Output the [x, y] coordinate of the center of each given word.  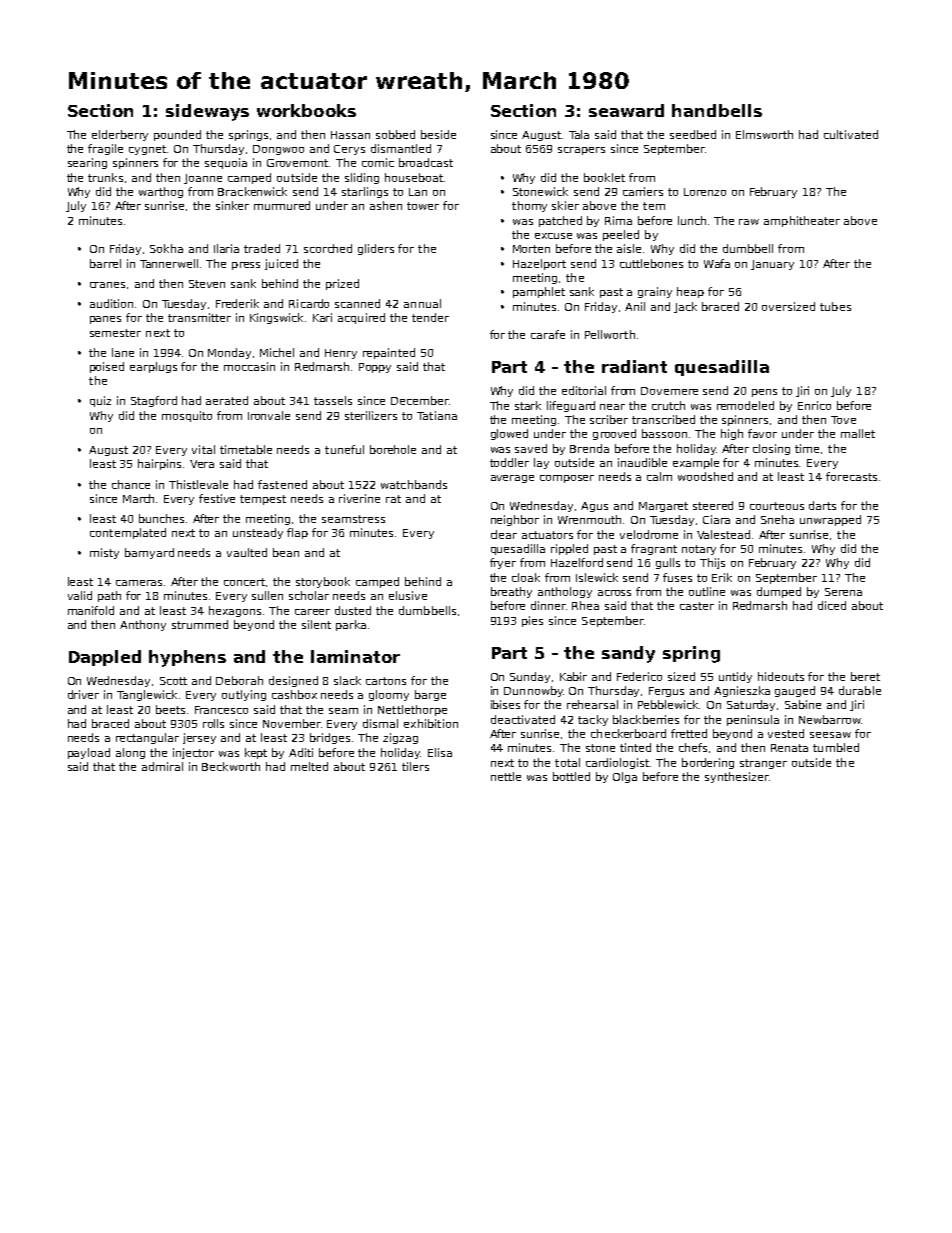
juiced [281, 264]
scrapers [581, 151]
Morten [531, 249]
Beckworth [231, 766]
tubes [835, 306]
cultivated [851, 134]
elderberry [120, 135]
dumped [779, 592]
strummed [200, 624]
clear [504, 534]
